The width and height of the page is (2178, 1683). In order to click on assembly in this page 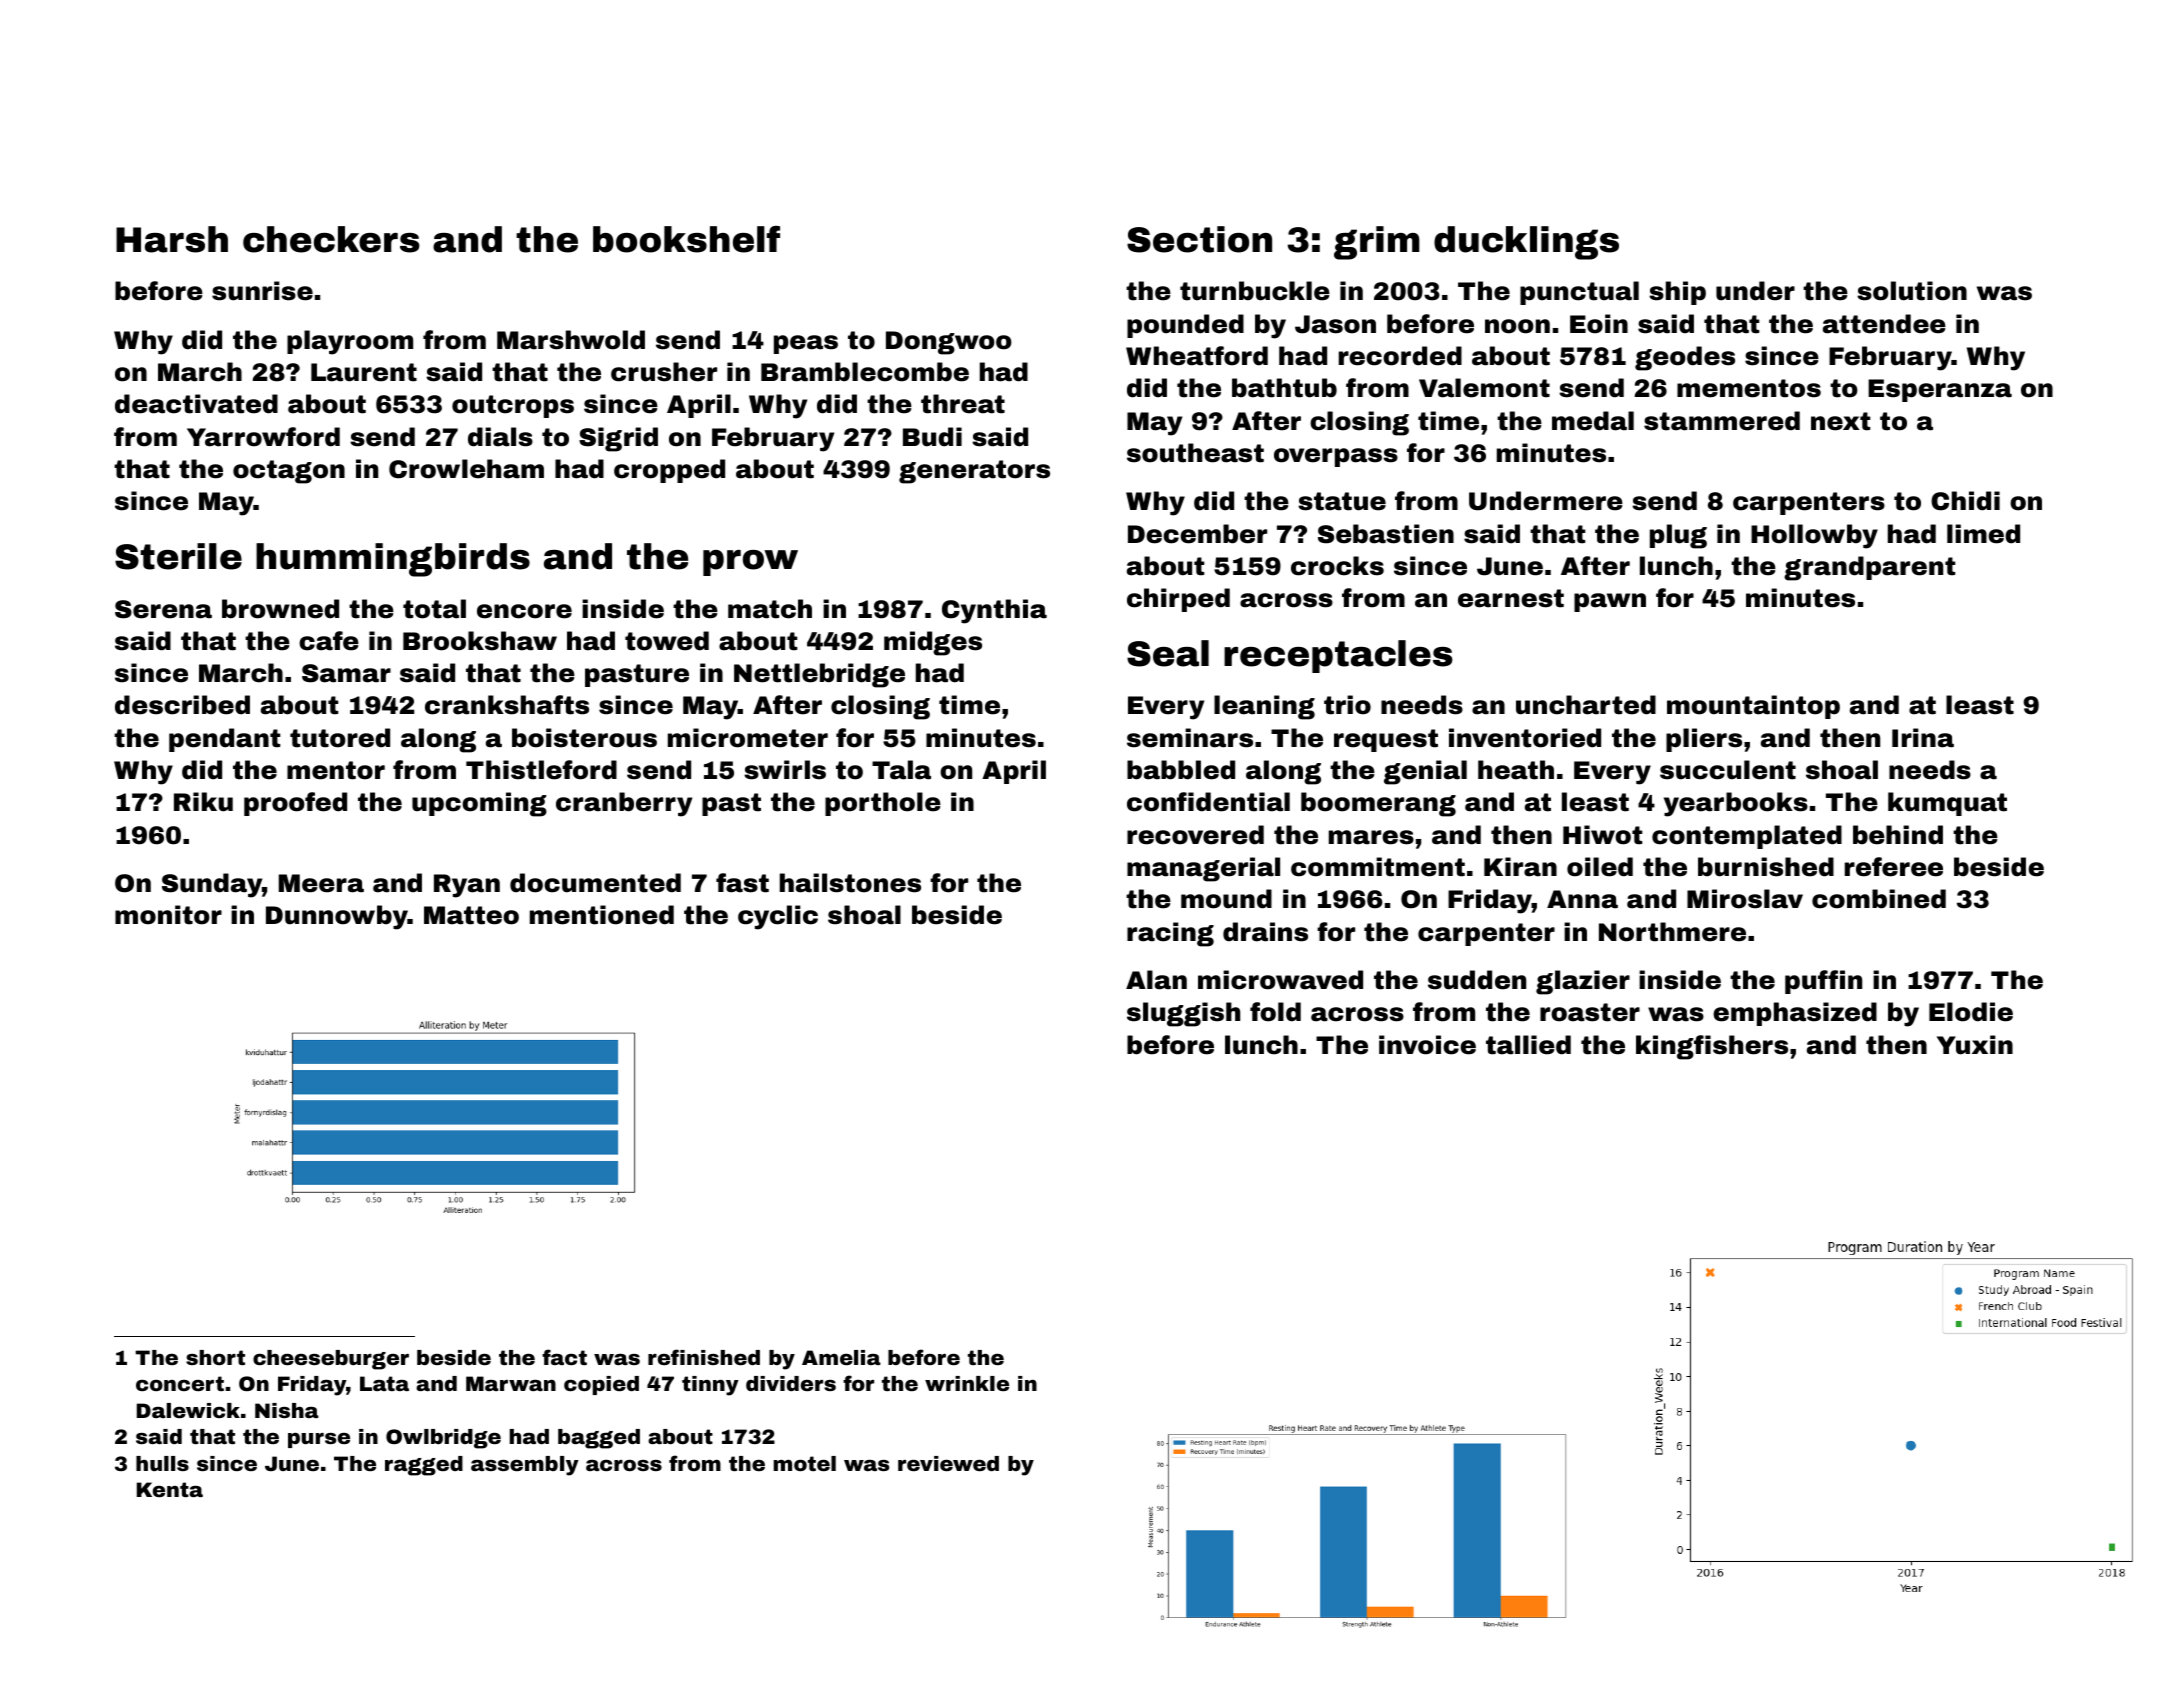, I will do `click(525, 1466)`.
